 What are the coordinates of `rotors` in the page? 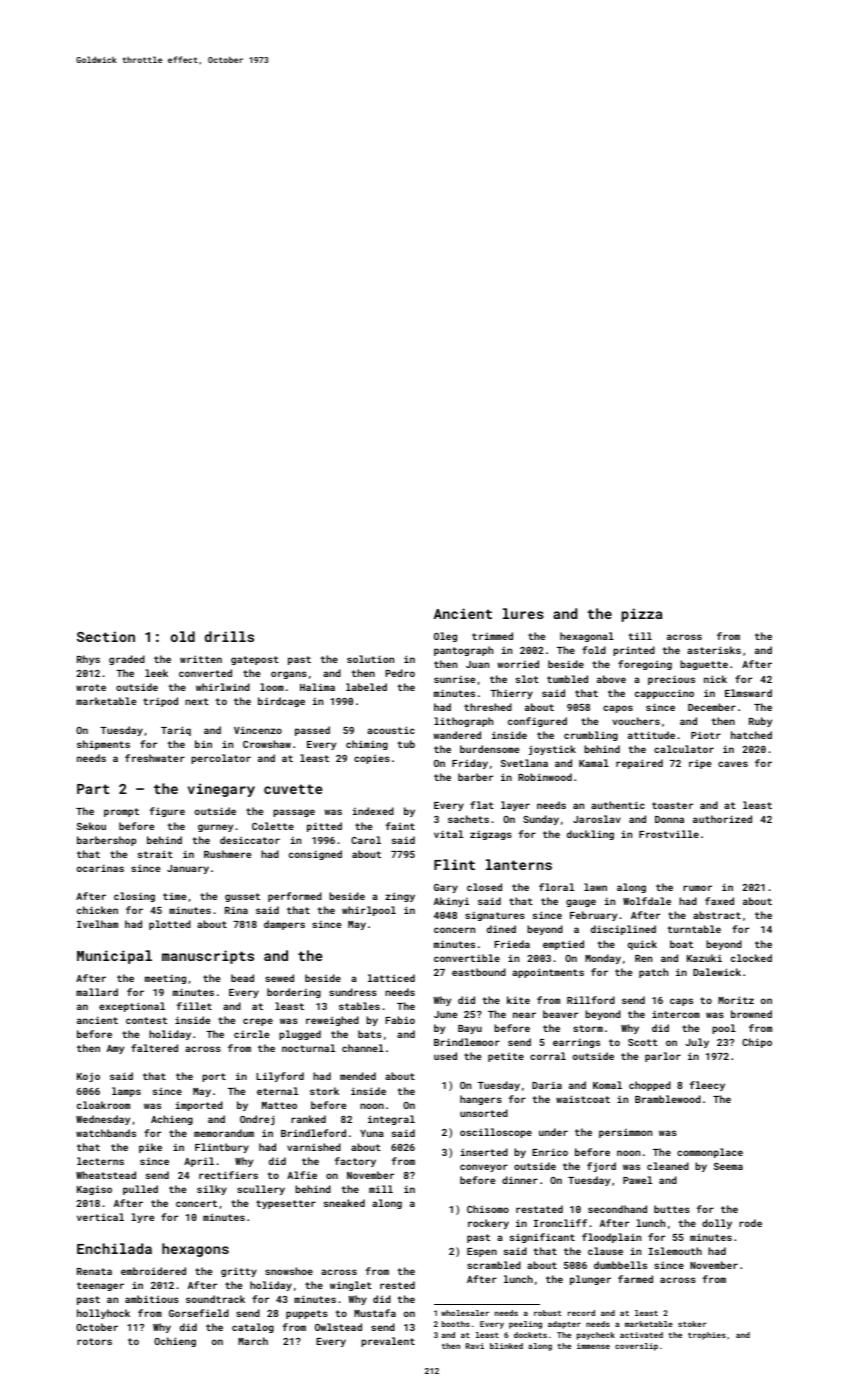 It's located at (94, 1341).
